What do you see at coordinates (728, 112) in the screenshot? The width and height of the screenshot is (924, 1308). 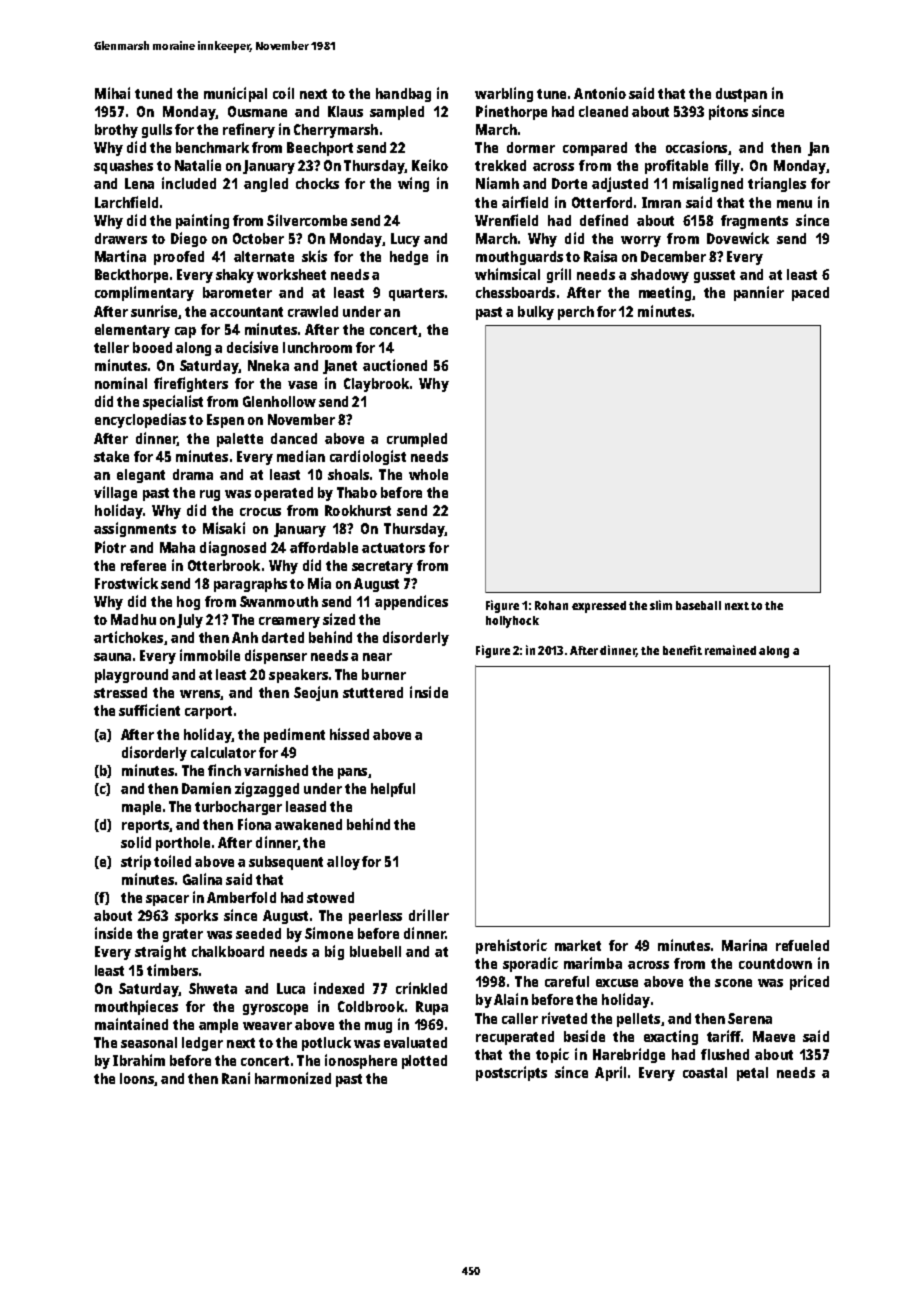 I see `pitons` at bounding box center [728, 112].
